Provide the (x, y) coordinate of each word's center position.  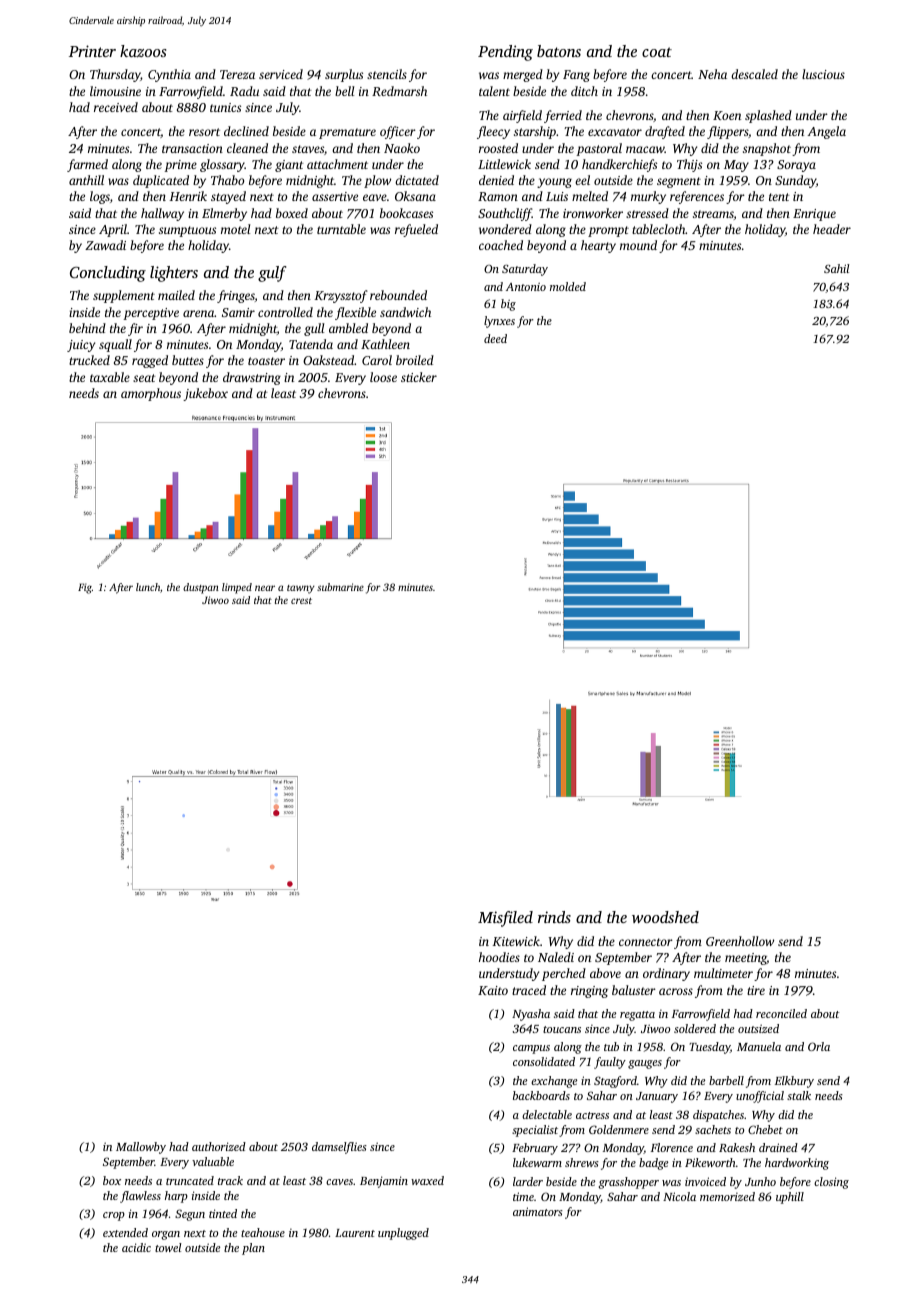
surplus (344, 75)
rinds (554, 917)
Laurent (355, 1233)
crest (301, 601)
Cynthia (169, 75)
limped (237, 588)
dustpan (201, 588)
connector (646, 942)
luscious (823, 74)
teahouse (263, 1232)
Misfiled (505, 919)
